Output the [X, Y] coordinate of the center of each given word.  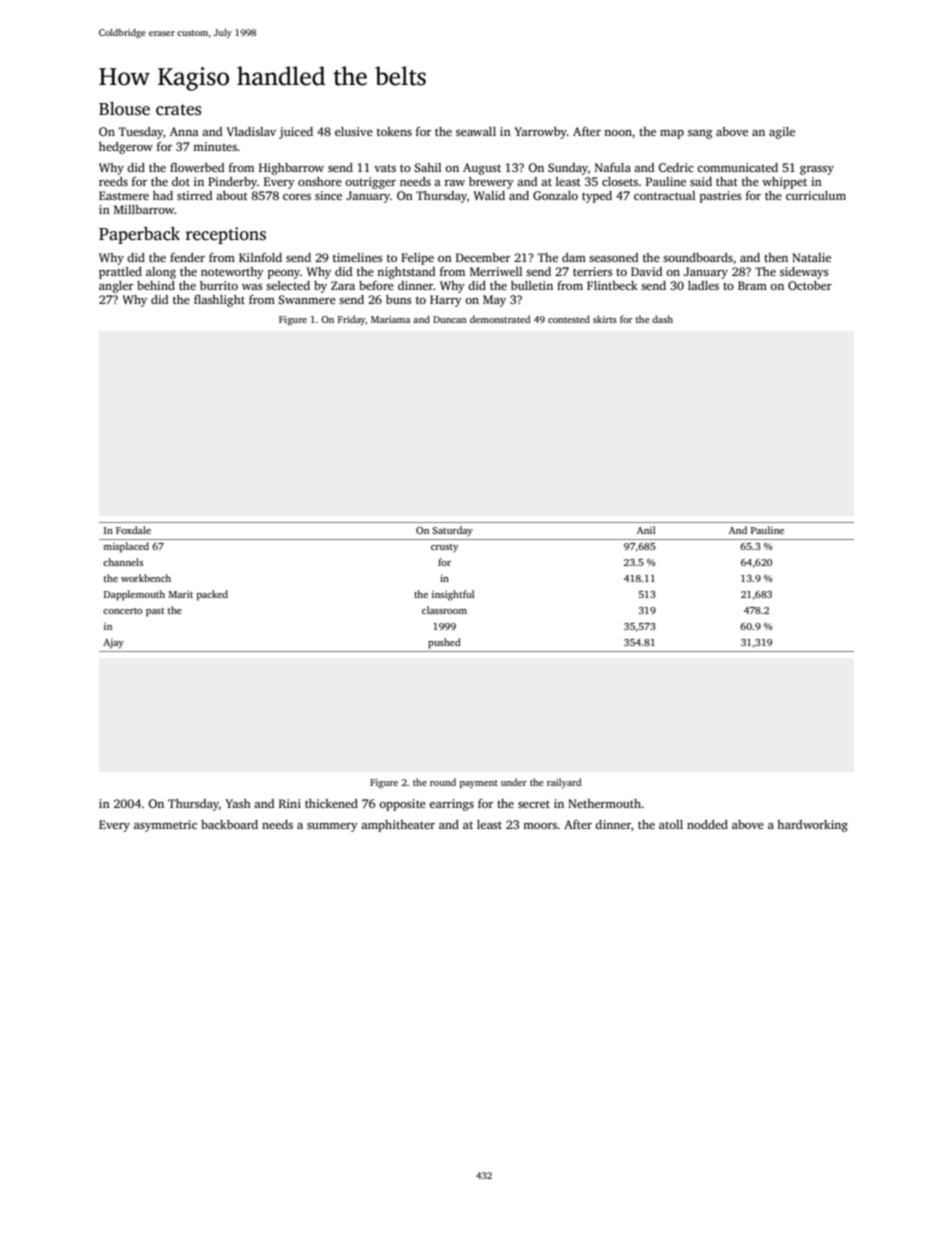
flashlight [219, 301]
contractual [664, 195]
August [482, 169]
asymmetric [165, 826]
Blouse [124, 109]
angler [116, 287]
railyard [564, 783]
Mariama [390, 319]
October [810, 285]
